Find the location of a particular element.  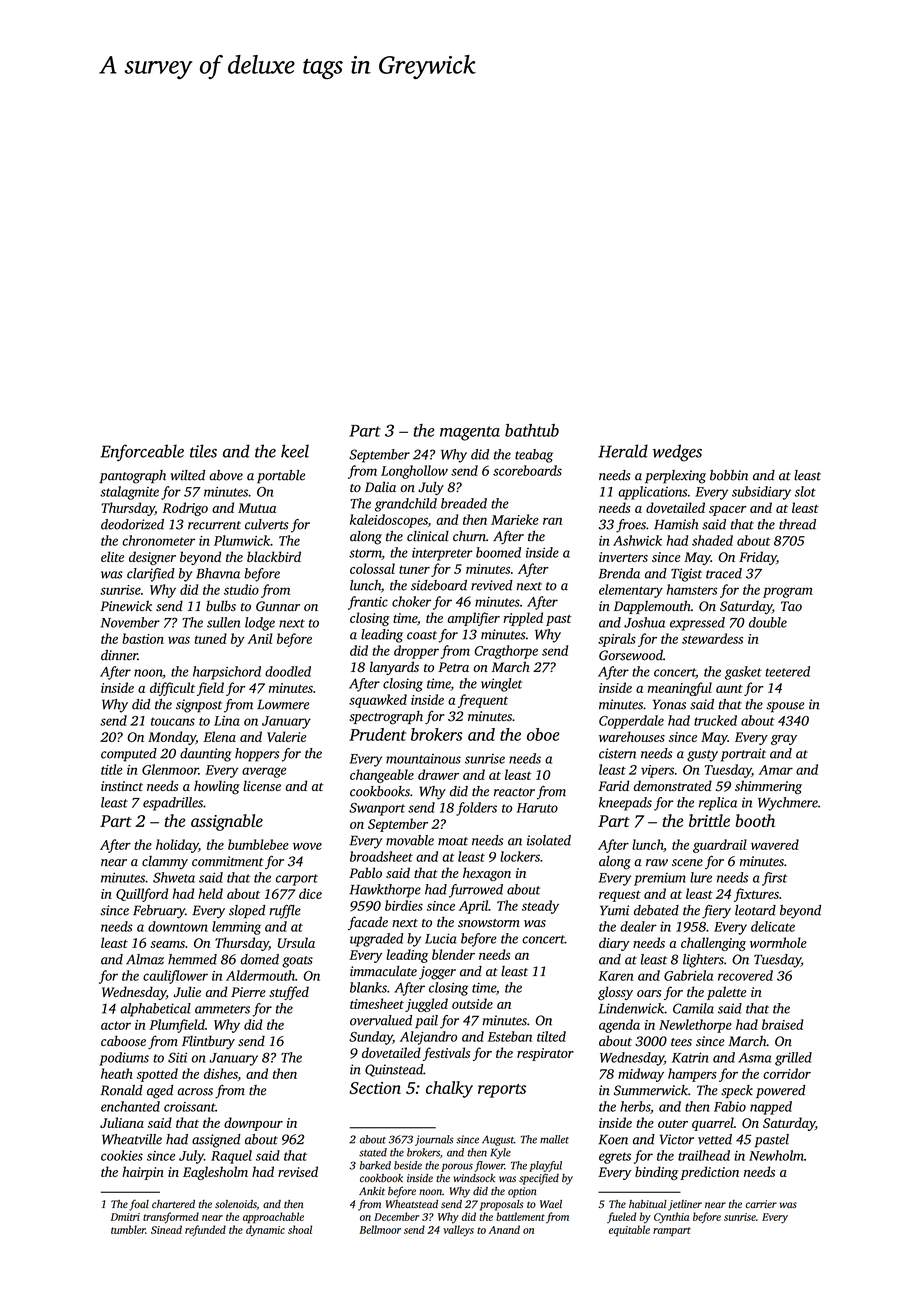

equitable is located at coordinates (629, 1230).
